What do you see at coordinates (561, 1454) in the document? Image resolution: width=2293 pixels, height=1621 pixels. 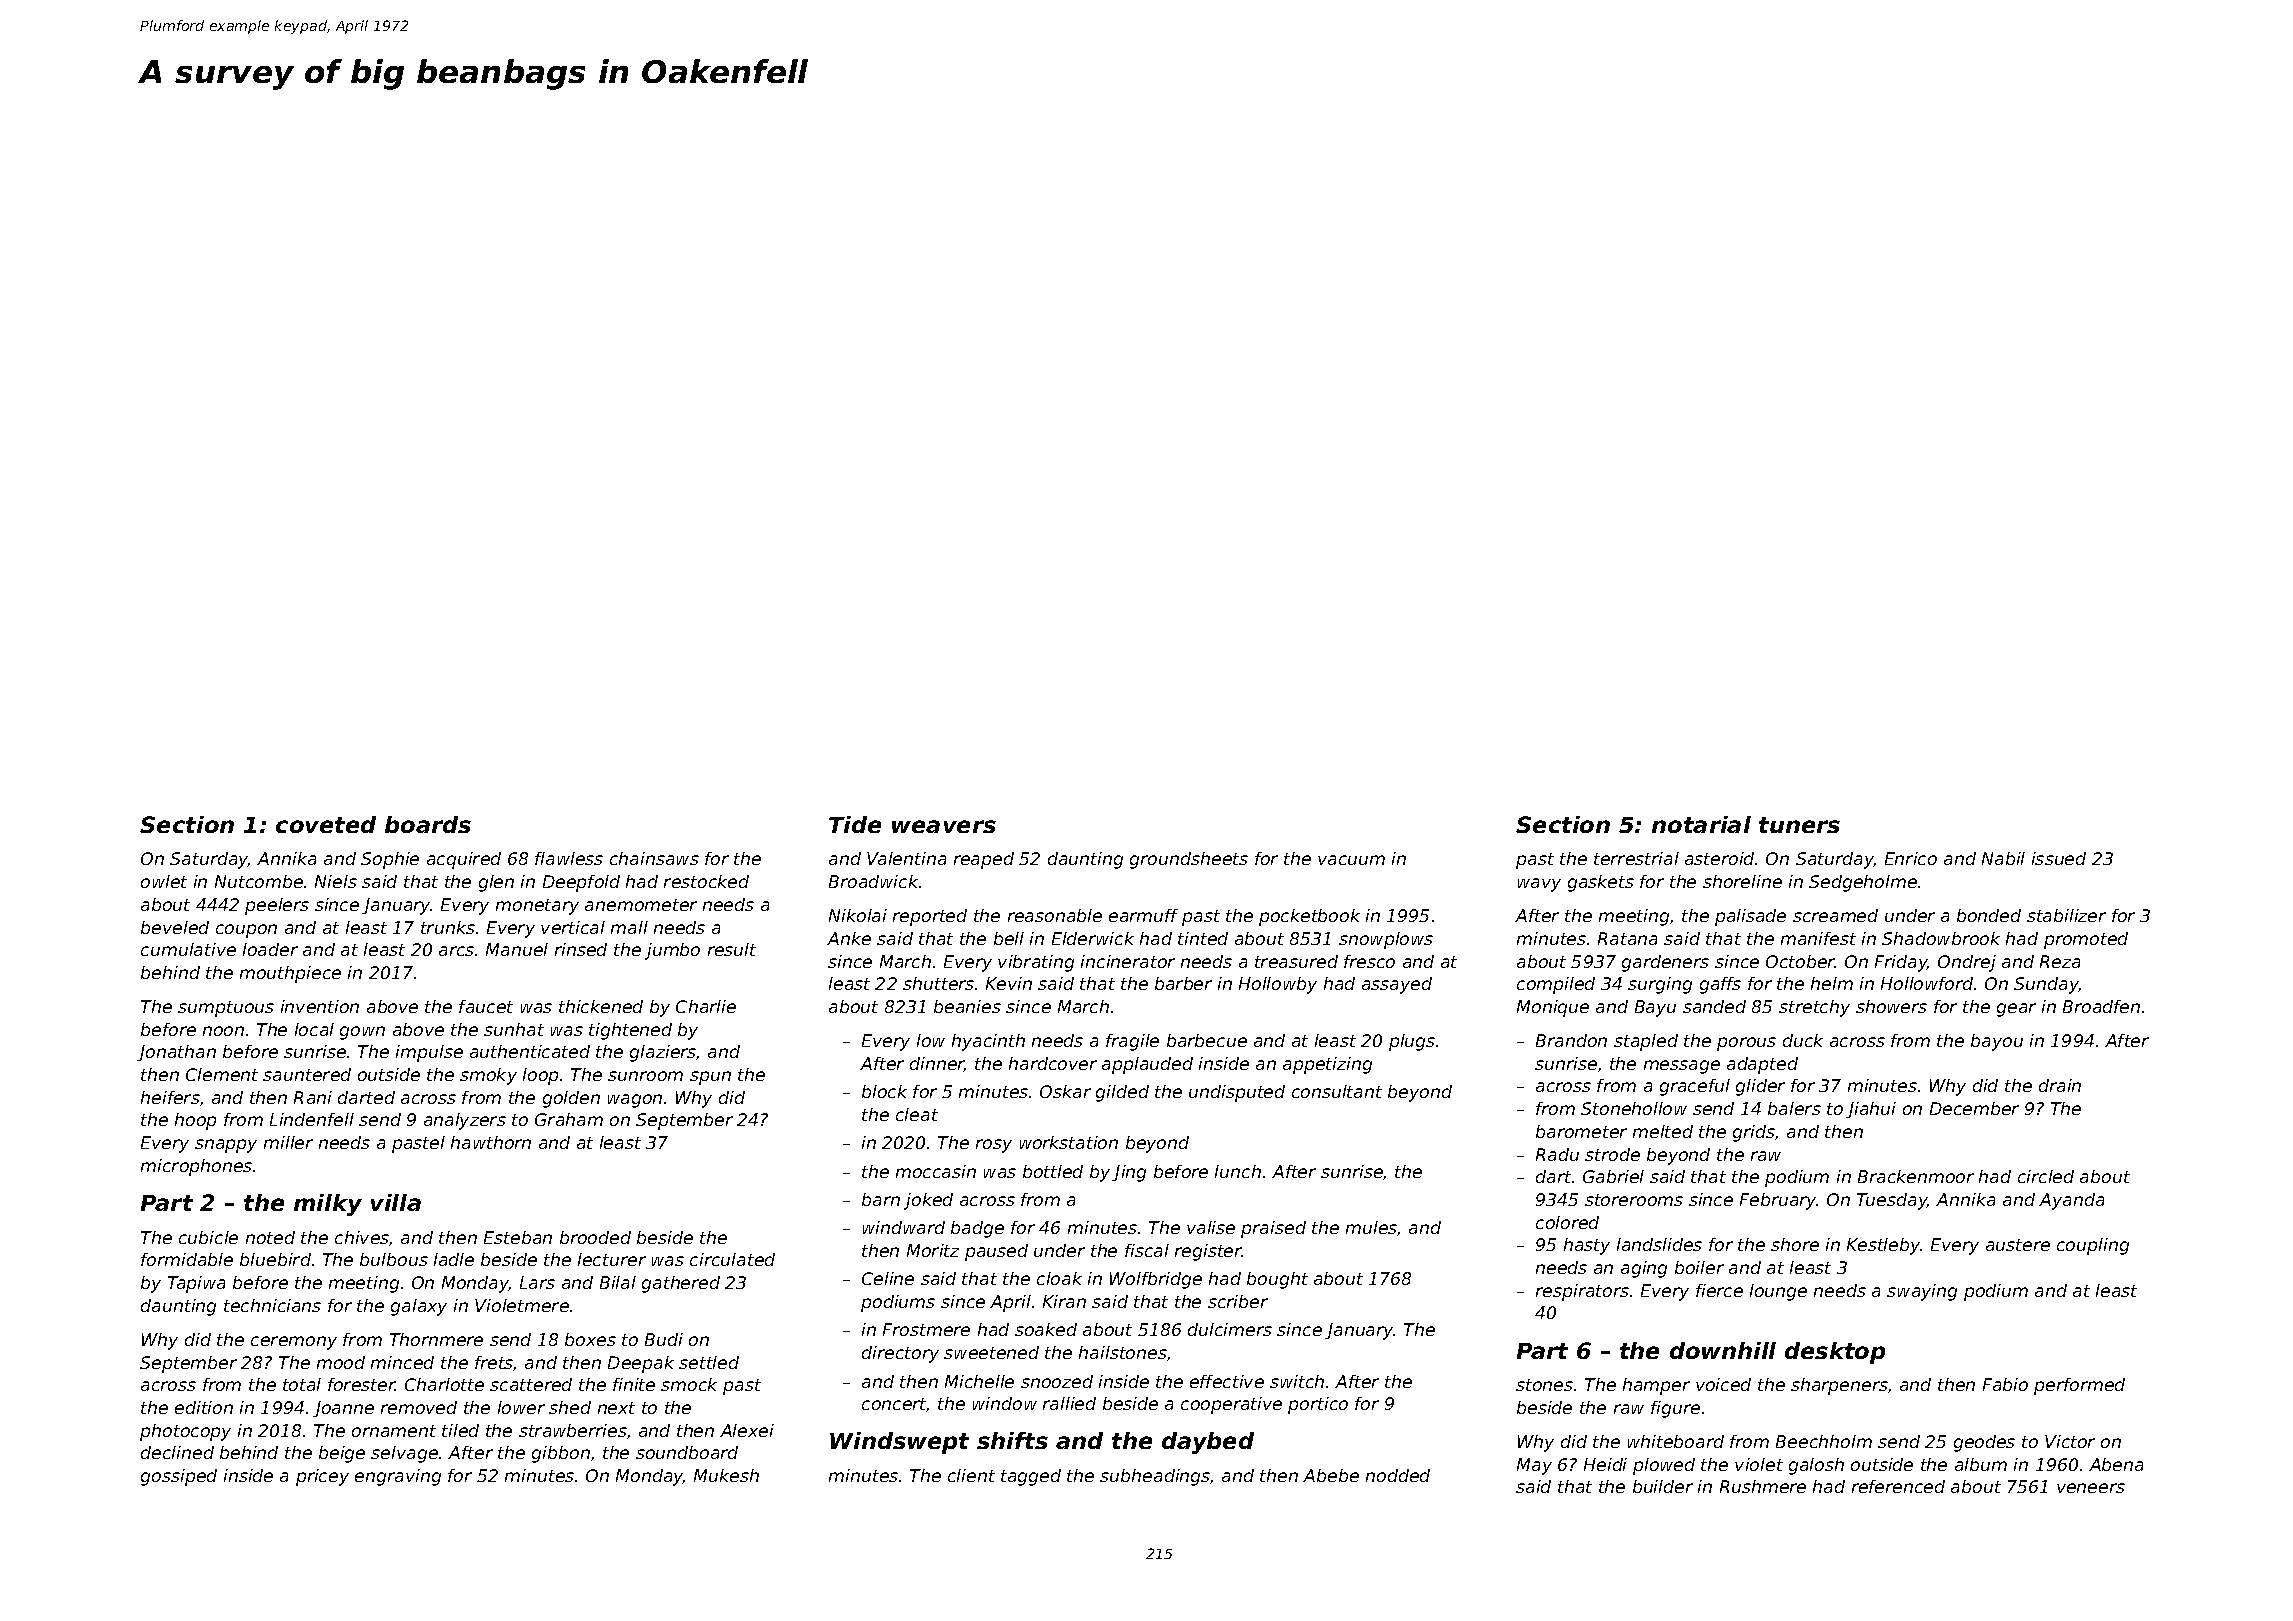 I see `gibbon` at bounding box center [561, 1454].
